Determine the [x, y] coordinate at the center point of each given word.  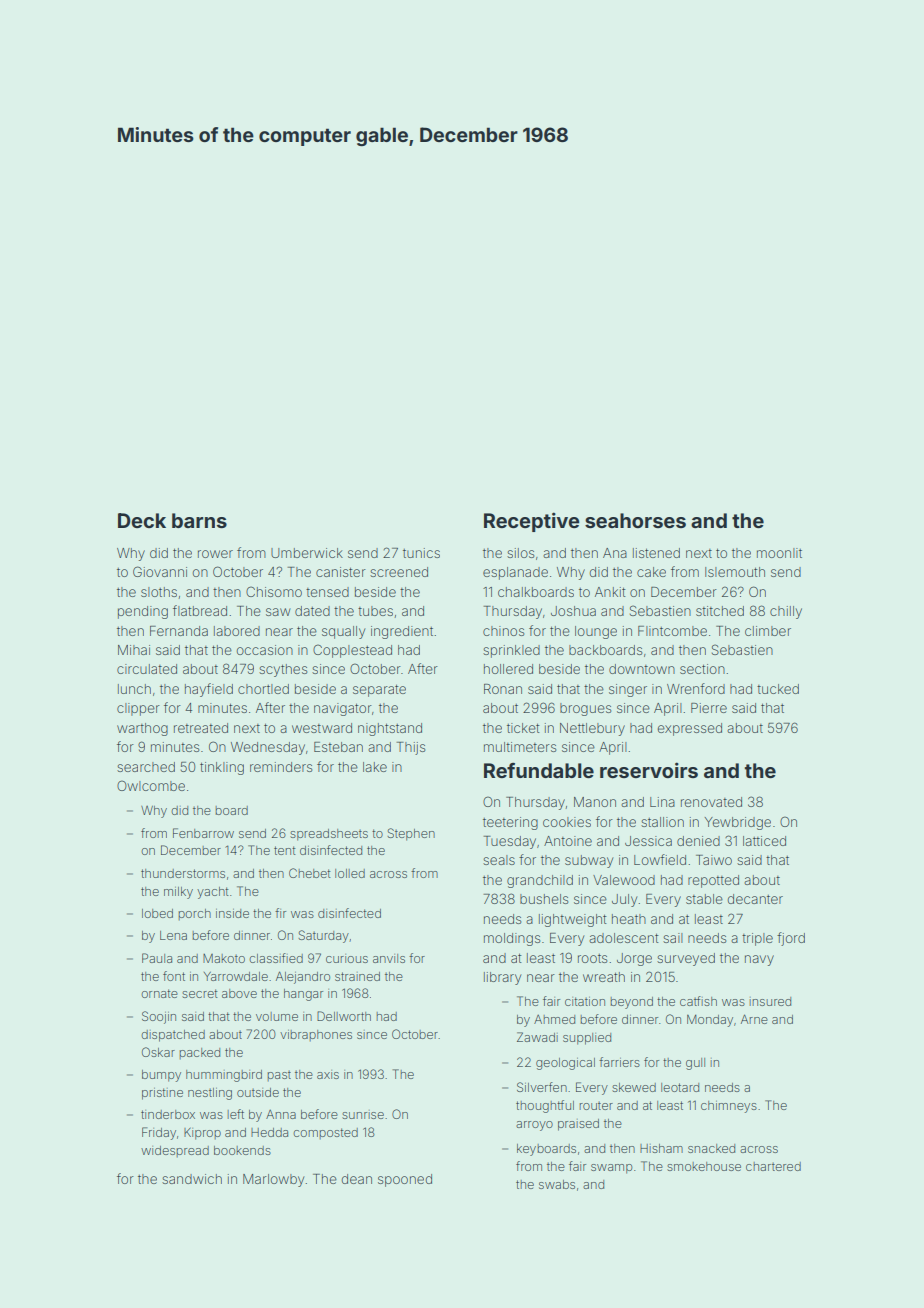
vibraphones [316, 1035]
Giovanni [160, 571]
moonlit [779, 553]
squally [343, 632]
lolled [350, 873]
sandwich [192, 1179]
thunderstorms [183, 873]
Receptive [531, 522]
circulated [147, 669]
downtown [642, 669]
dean [357, 1179]
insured [770, 1001]
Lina [662, 802]
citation [585, 1001]
